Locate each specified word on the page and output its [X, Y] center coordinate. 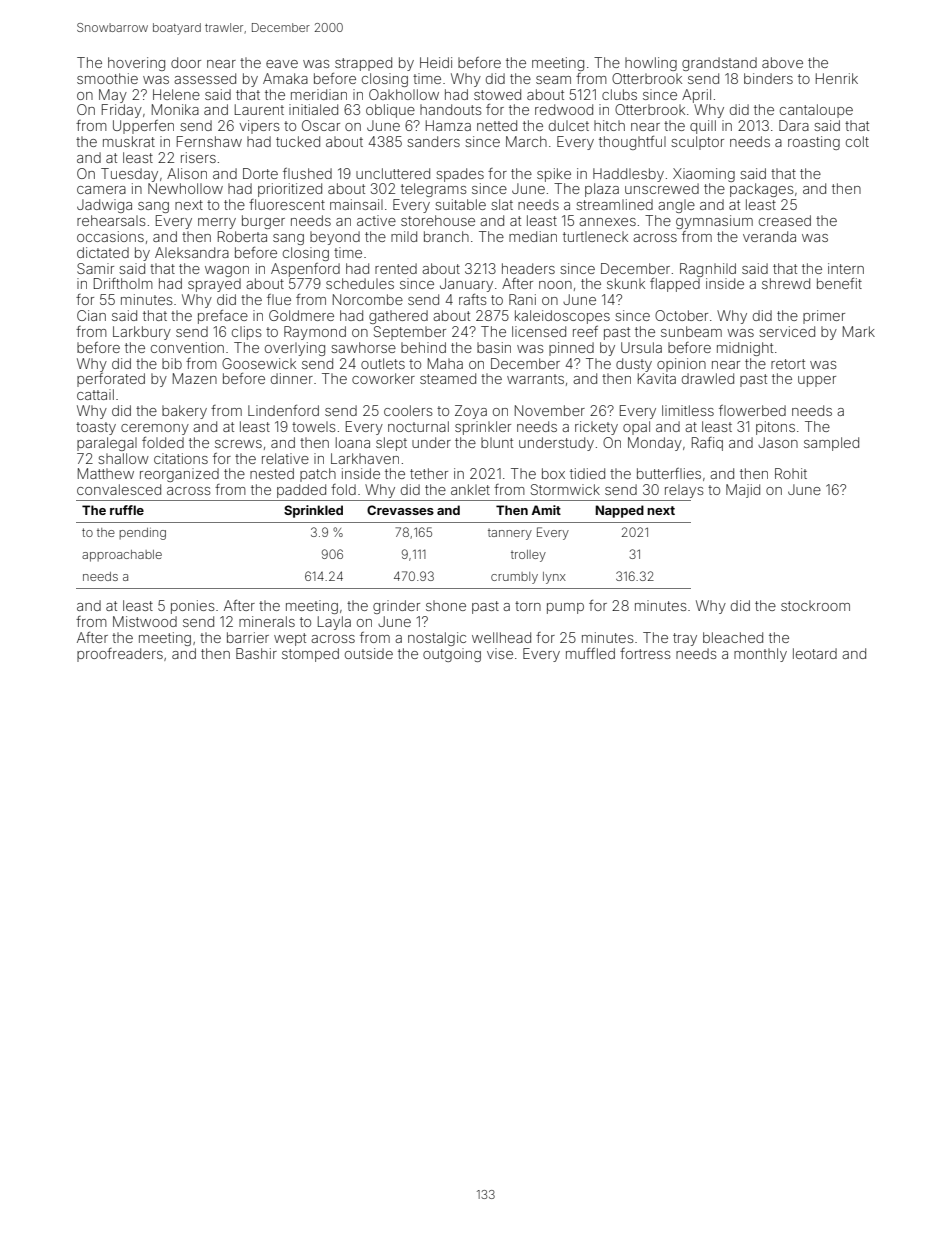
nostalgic [437, 639]
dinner [292, 378]
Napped [620, 511]
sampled [831, 444]
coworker [383, 378]
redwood [564, 109]
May [113, 96]
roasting [814, 143]
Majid [743, 491]
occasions [110, 236]
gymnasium [714, 222]
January [466, 285]
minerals [267, 621]
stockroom [815, 605]
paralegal [107, 444]
